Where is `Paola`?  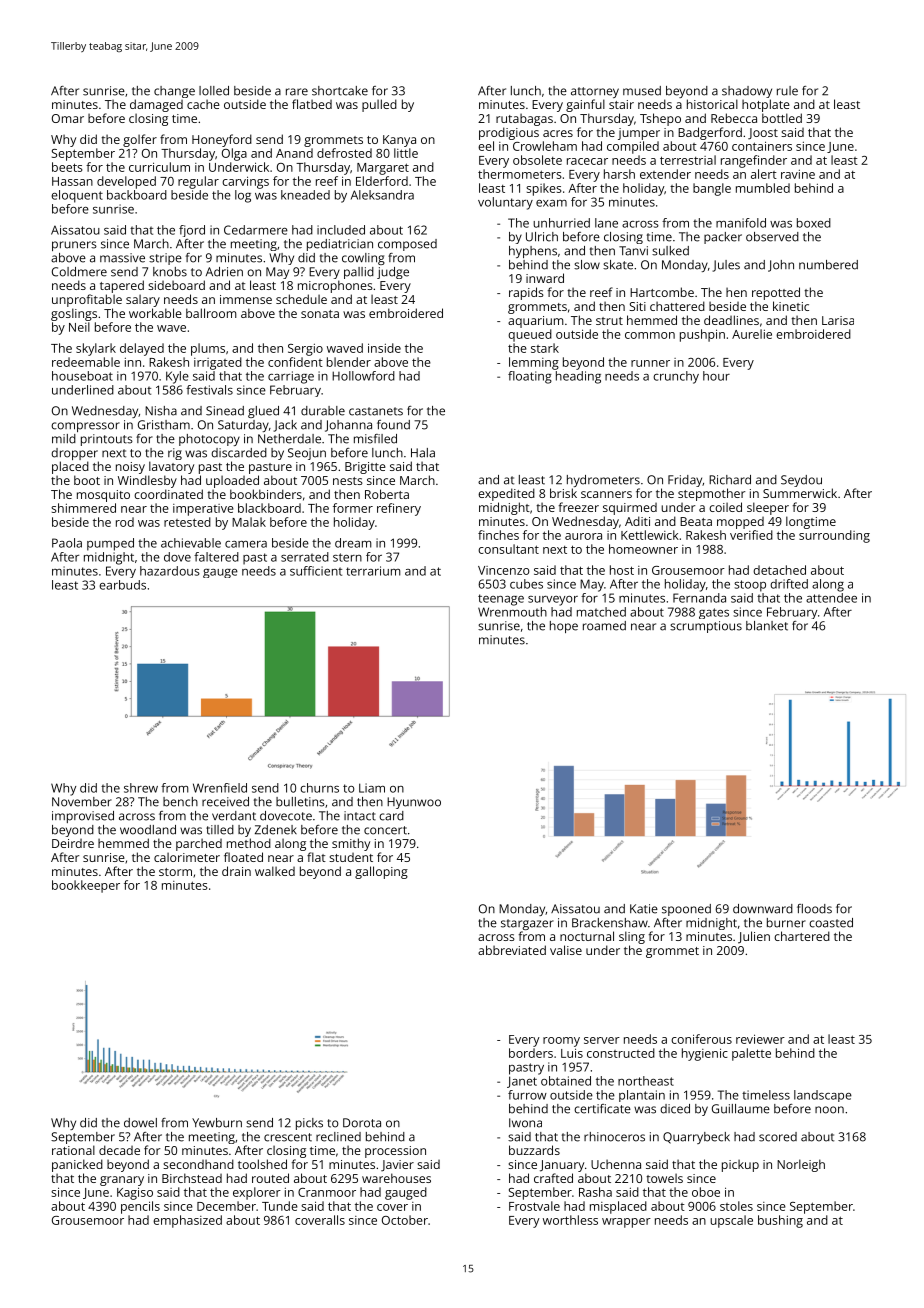 Paola is located at coordinates (67, 543).
